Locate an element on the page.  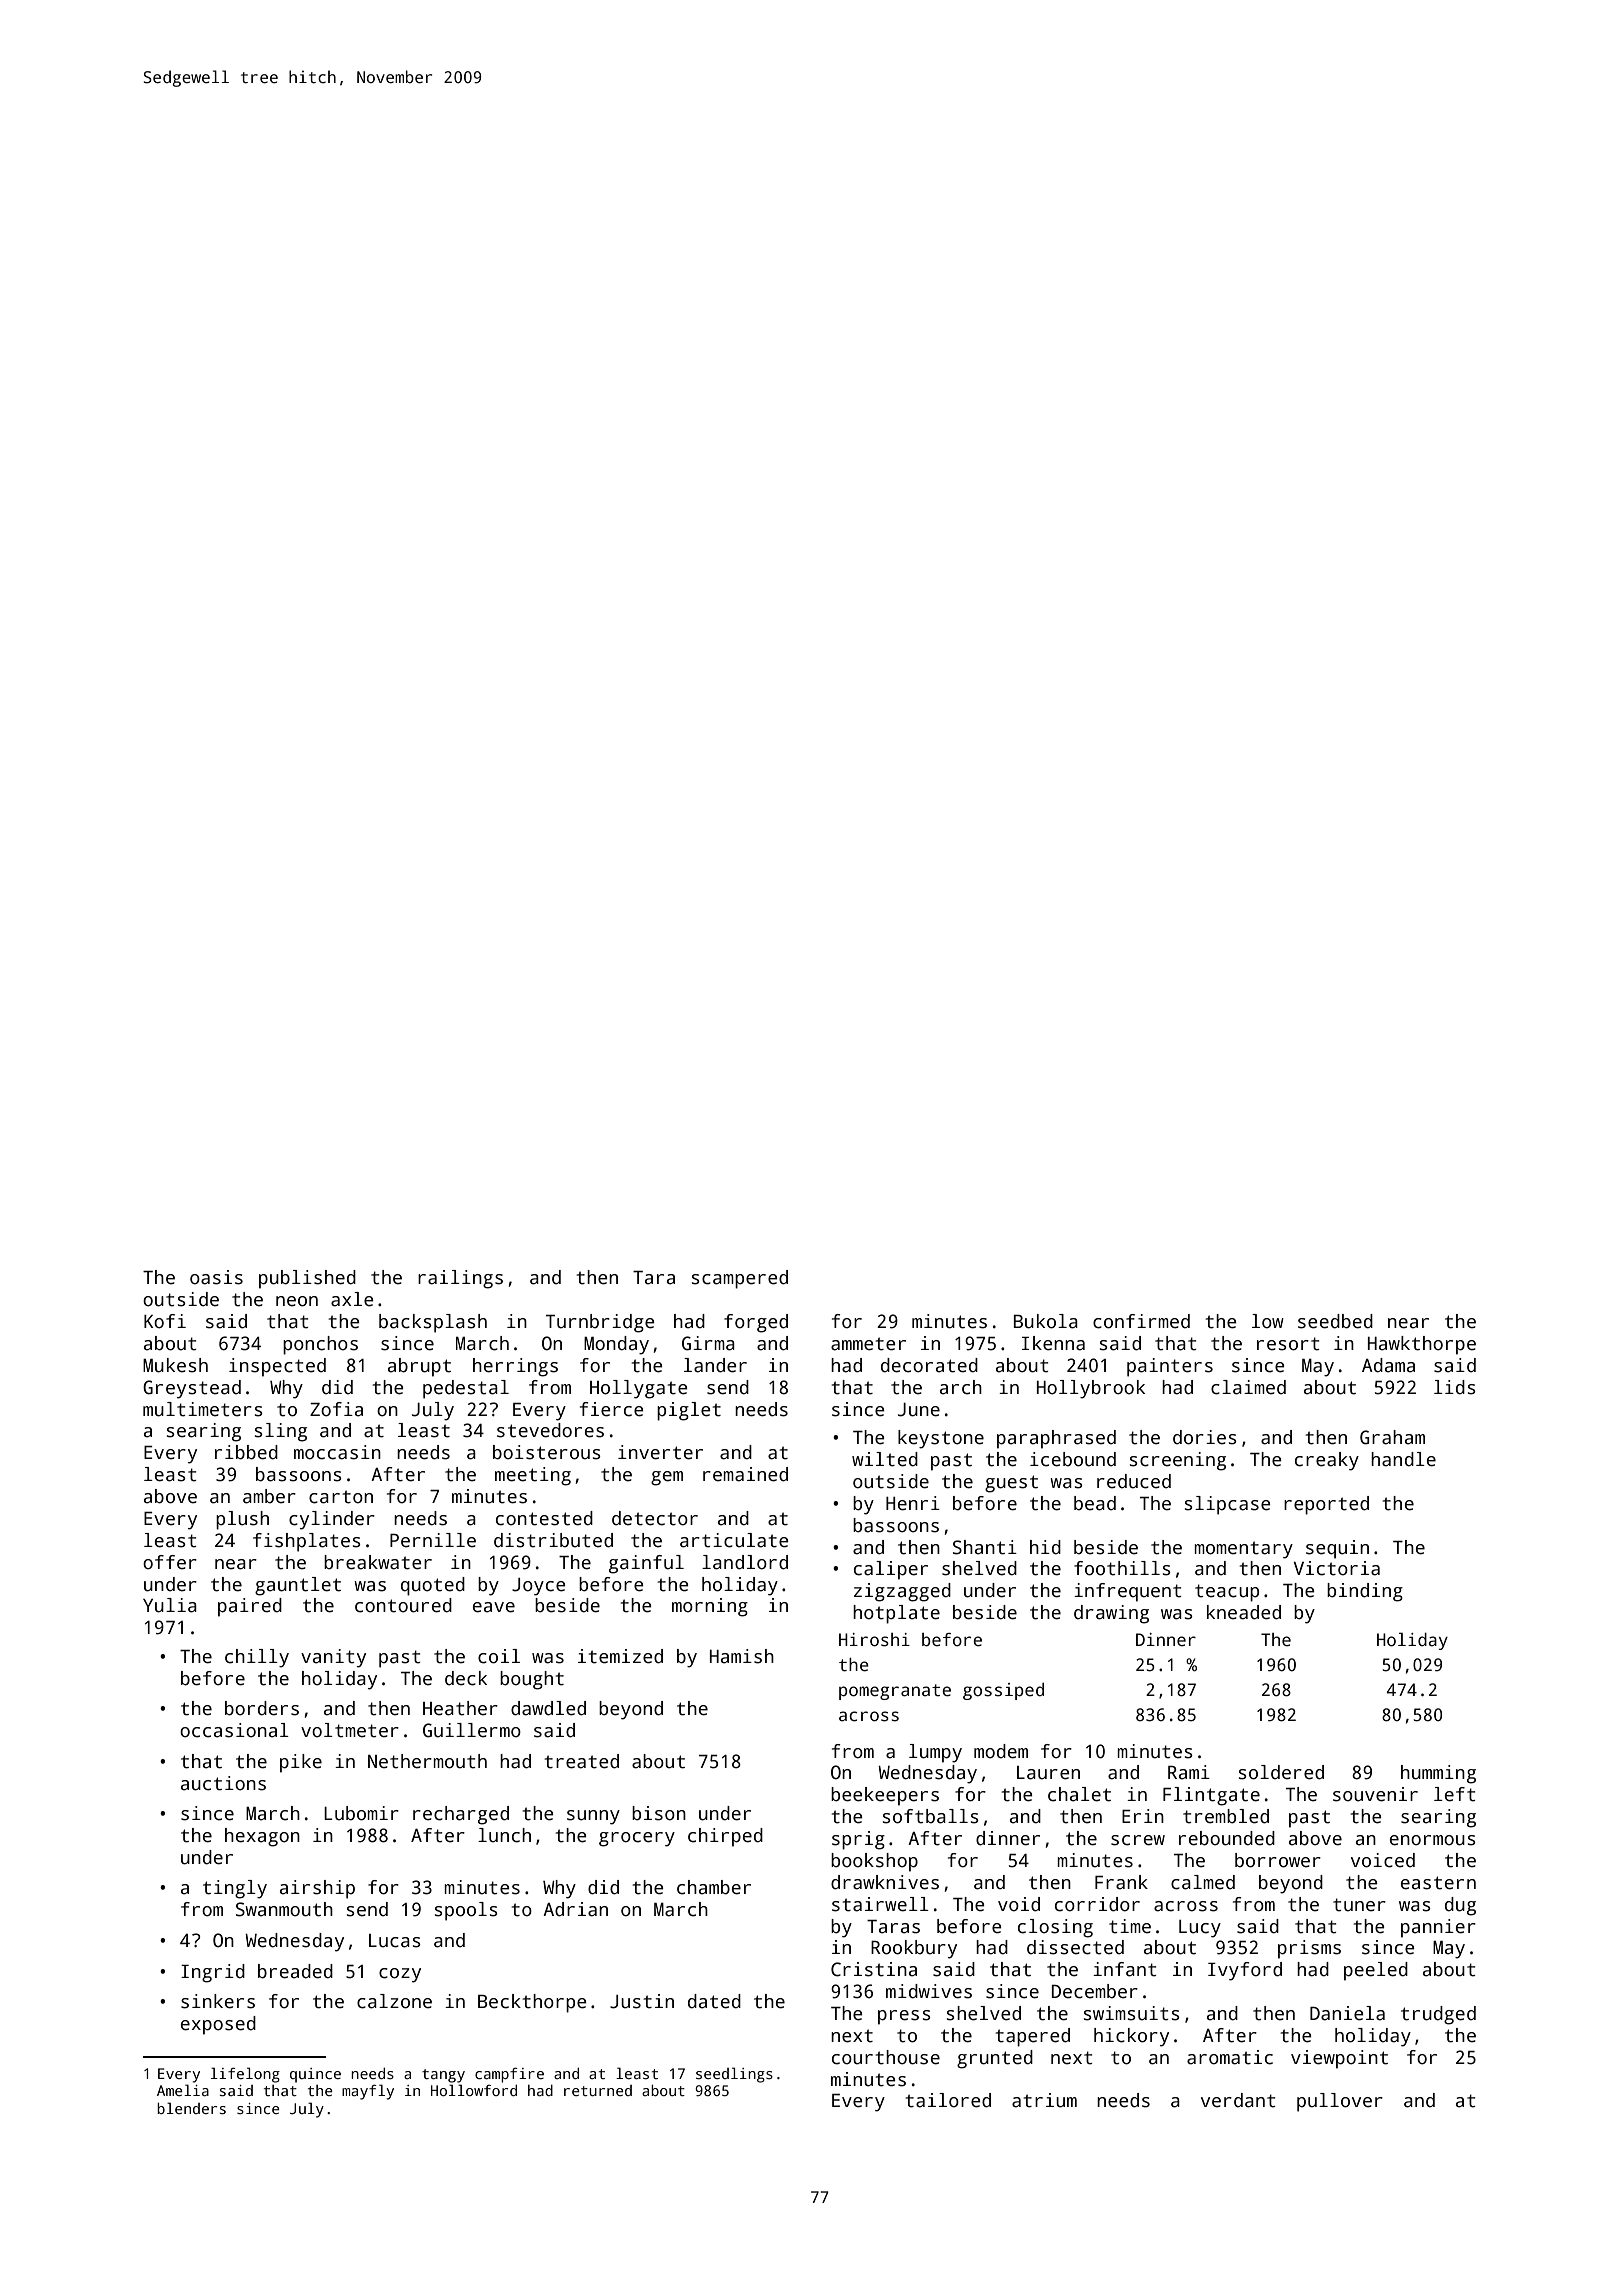
remained is located at coordinates (745, 1474).
